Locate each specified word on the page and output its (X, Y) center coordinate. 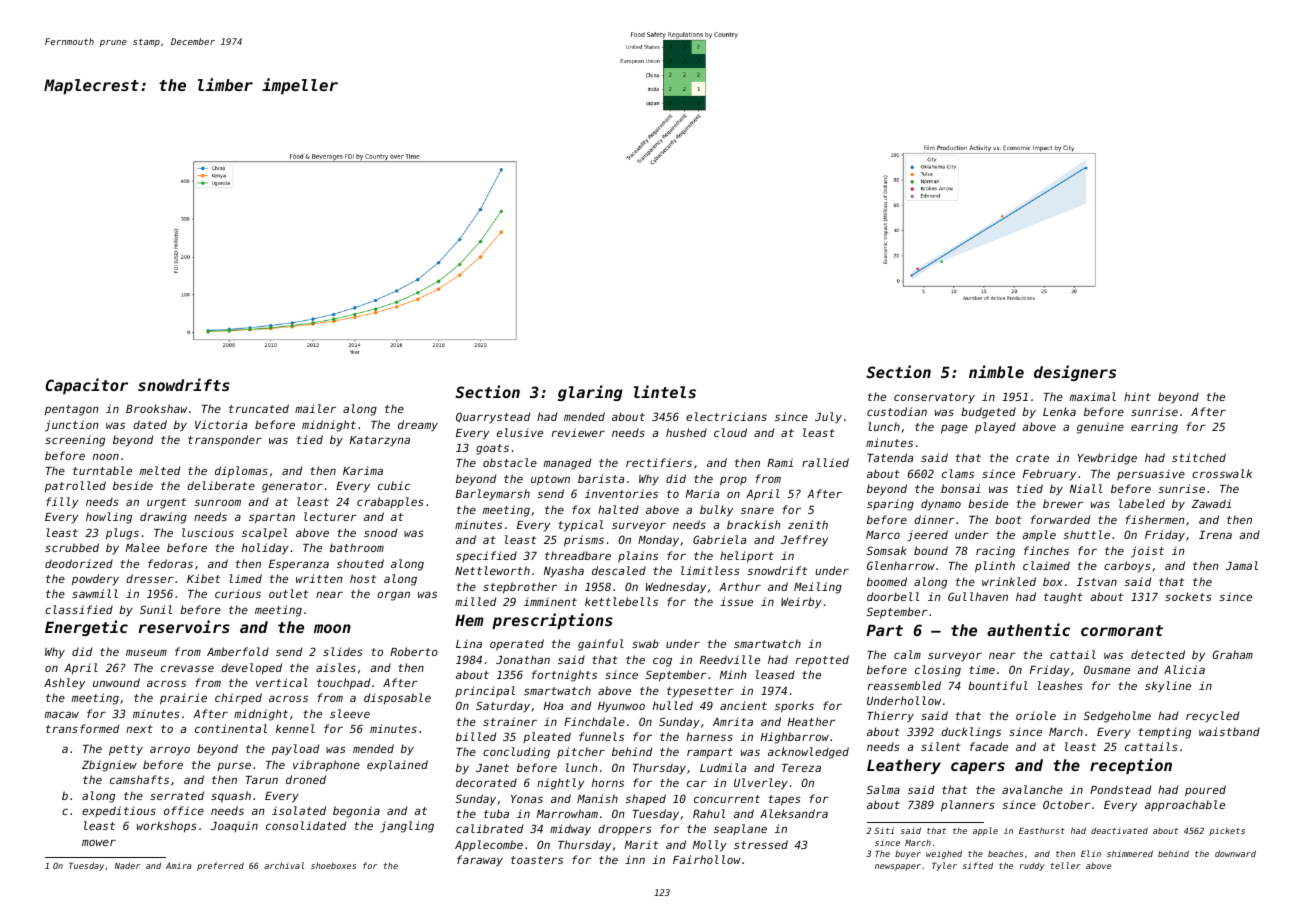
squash (231, 797)
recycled (1212, 716)
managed (567, 464)
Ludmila (723, 767)
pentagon (71, 410)
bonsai (961, 488)
